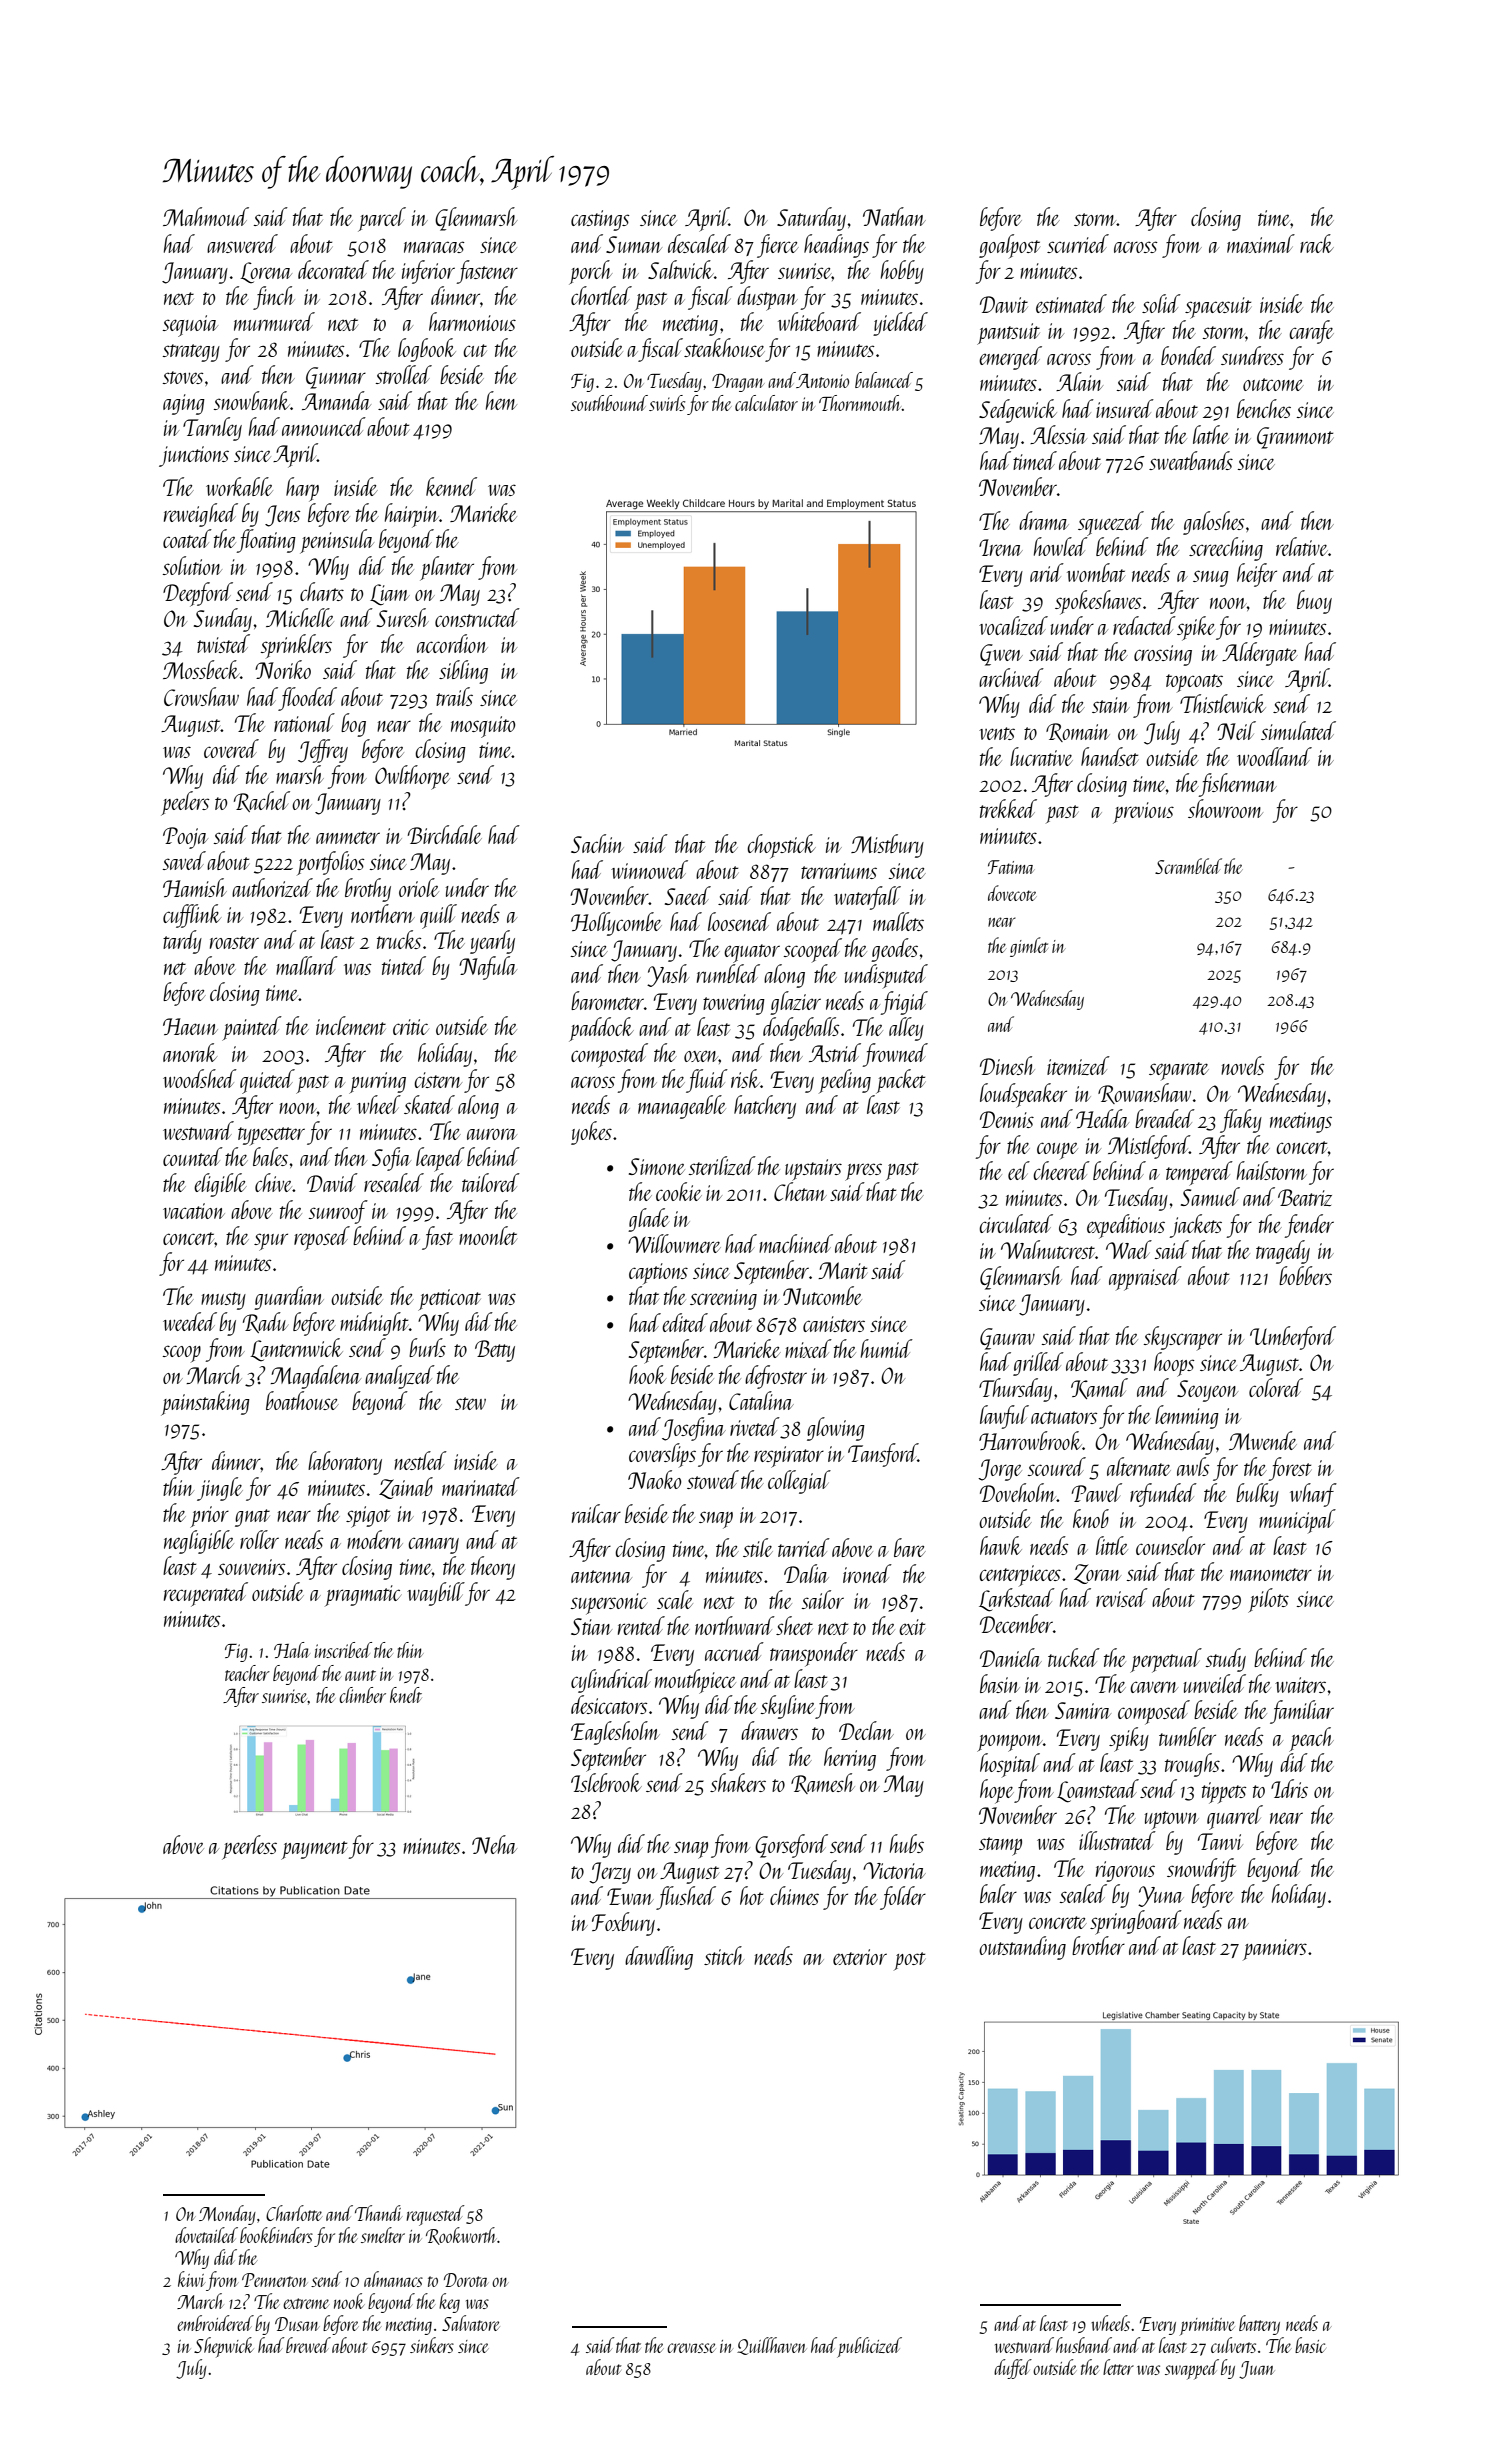 The height and width of the image is (2464, 1496). I want to click on scurried, so click(1078, 243).
